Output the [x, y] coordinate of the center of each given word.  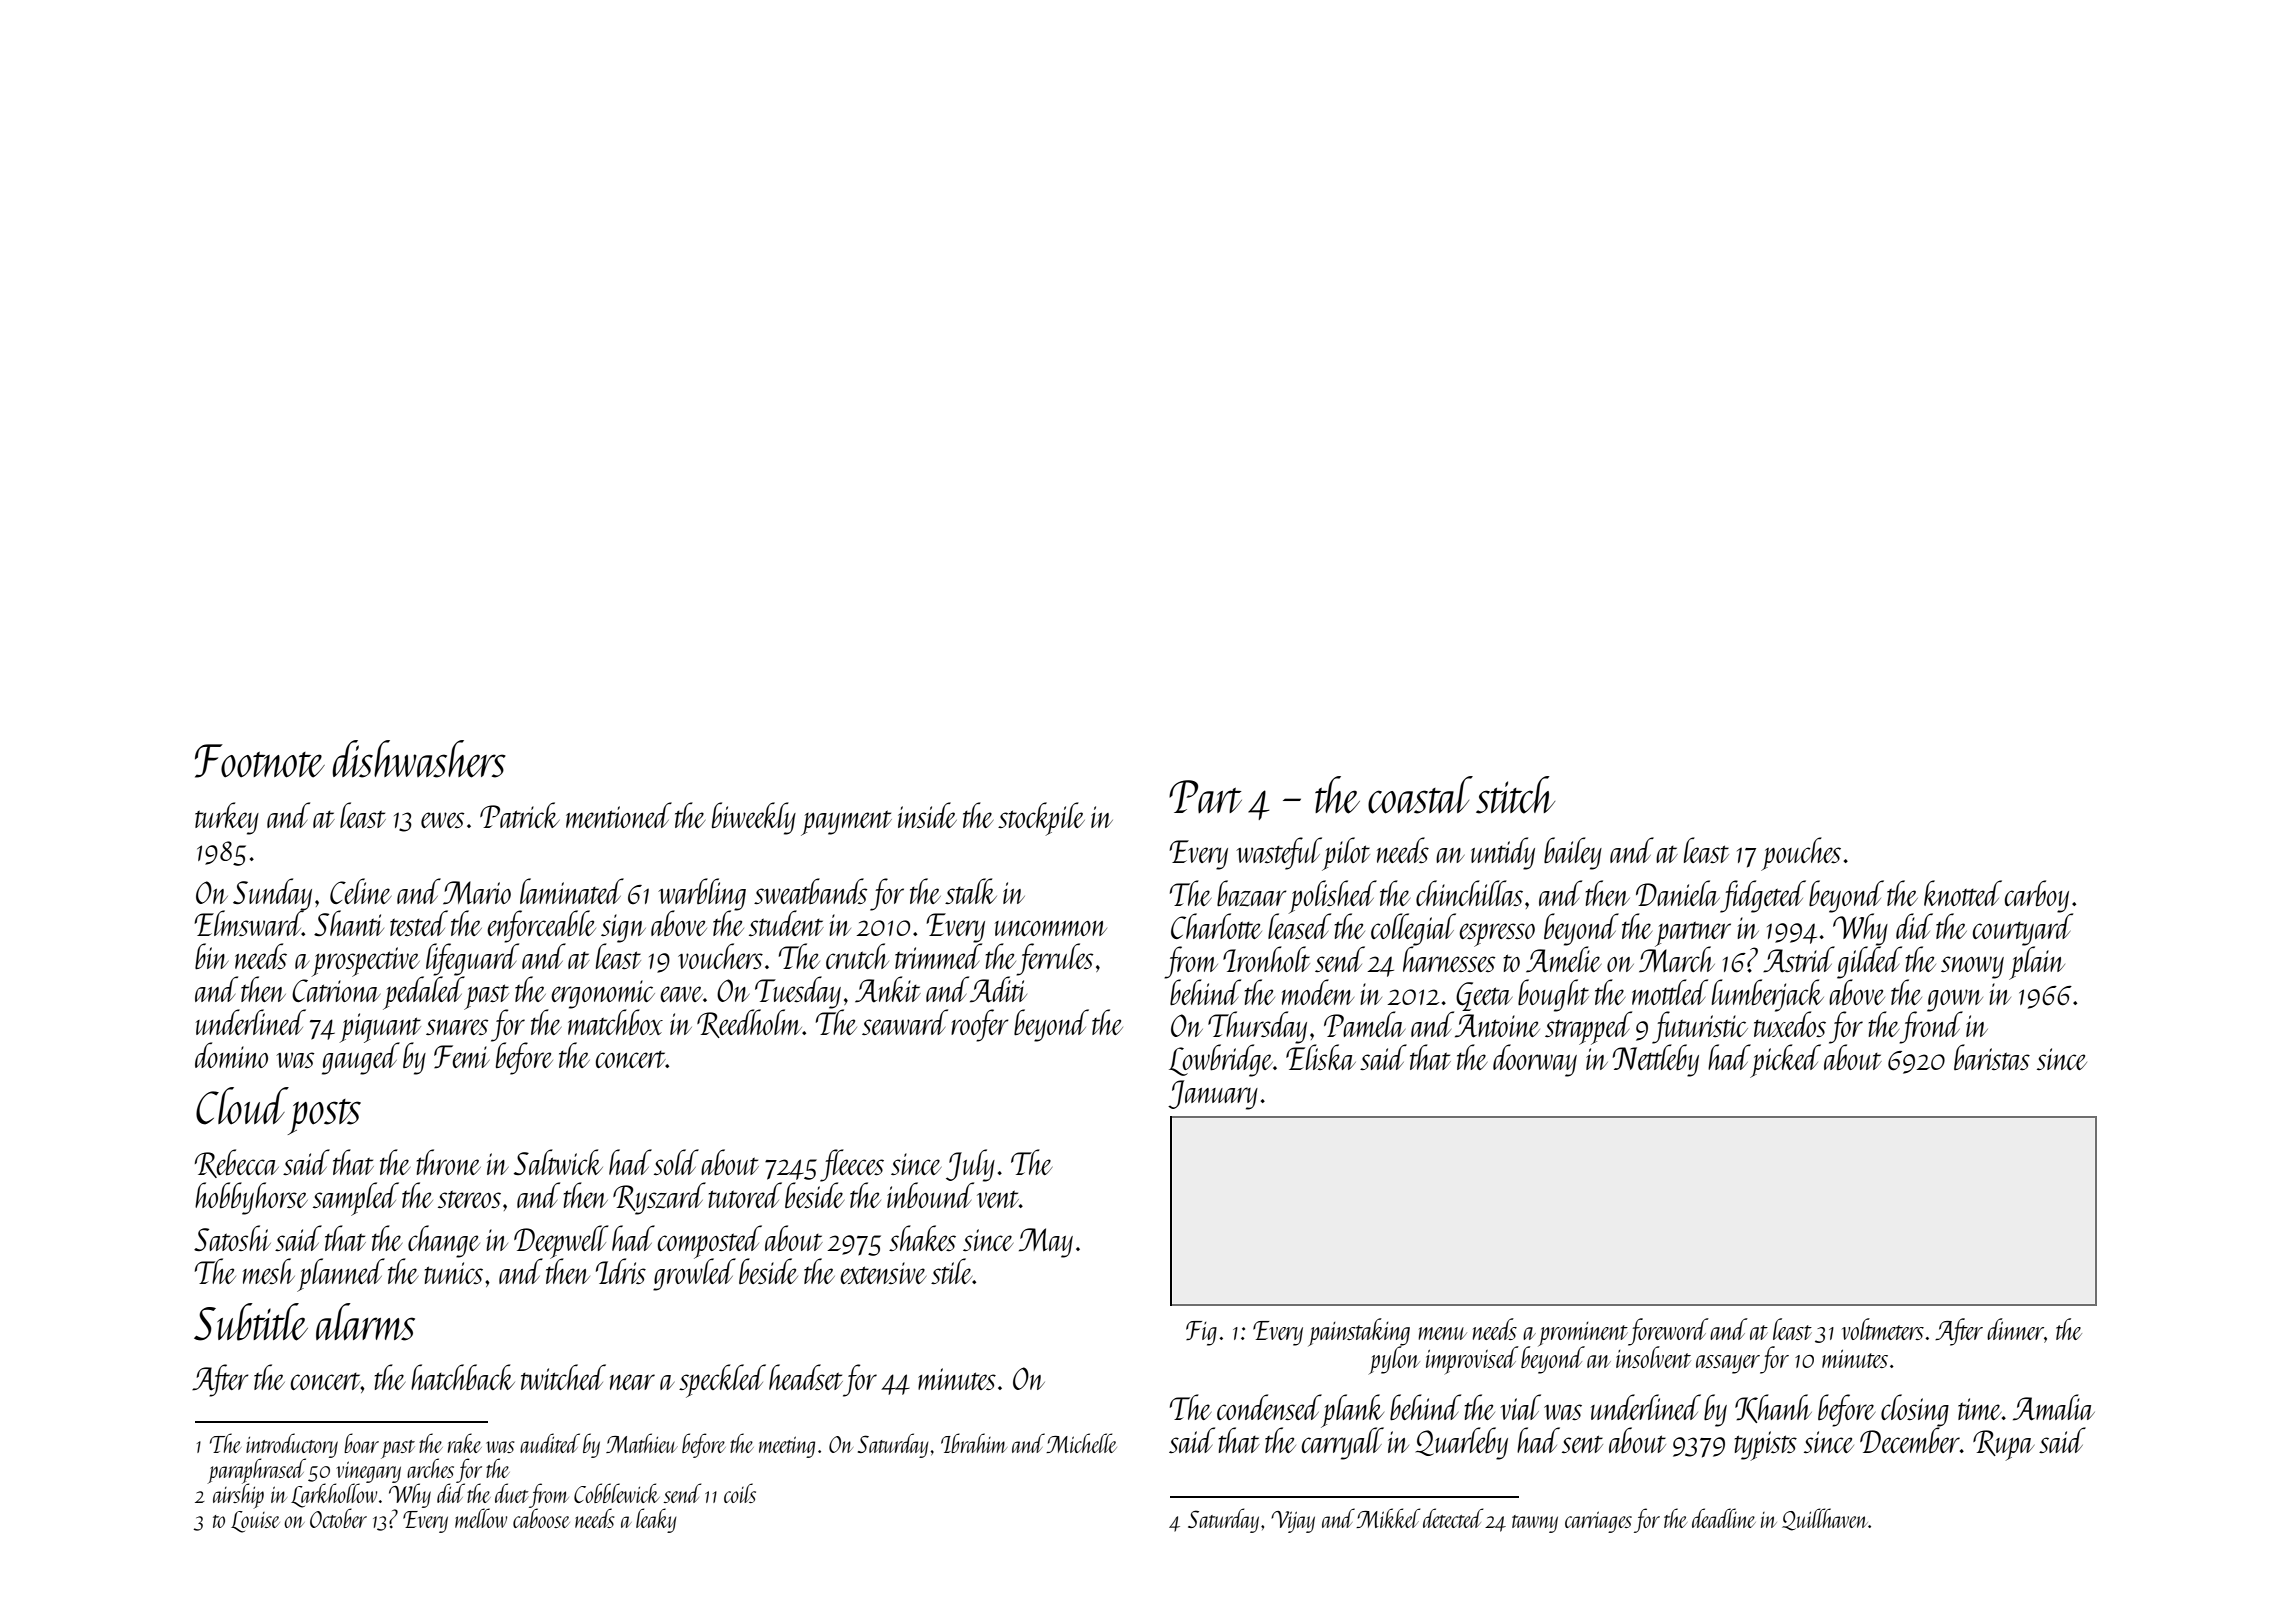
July [970, 1165]
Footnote [260, 761]
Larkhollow [334, 1495]
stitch [1515, 795]
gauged [361, 1059]
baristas [1992, 1057]
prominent [1583, 1334]
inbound [930, 1195]
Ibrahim [974, 1443]
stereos [469, 1199]
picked [1786, 1060]
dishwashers [419, 759]
